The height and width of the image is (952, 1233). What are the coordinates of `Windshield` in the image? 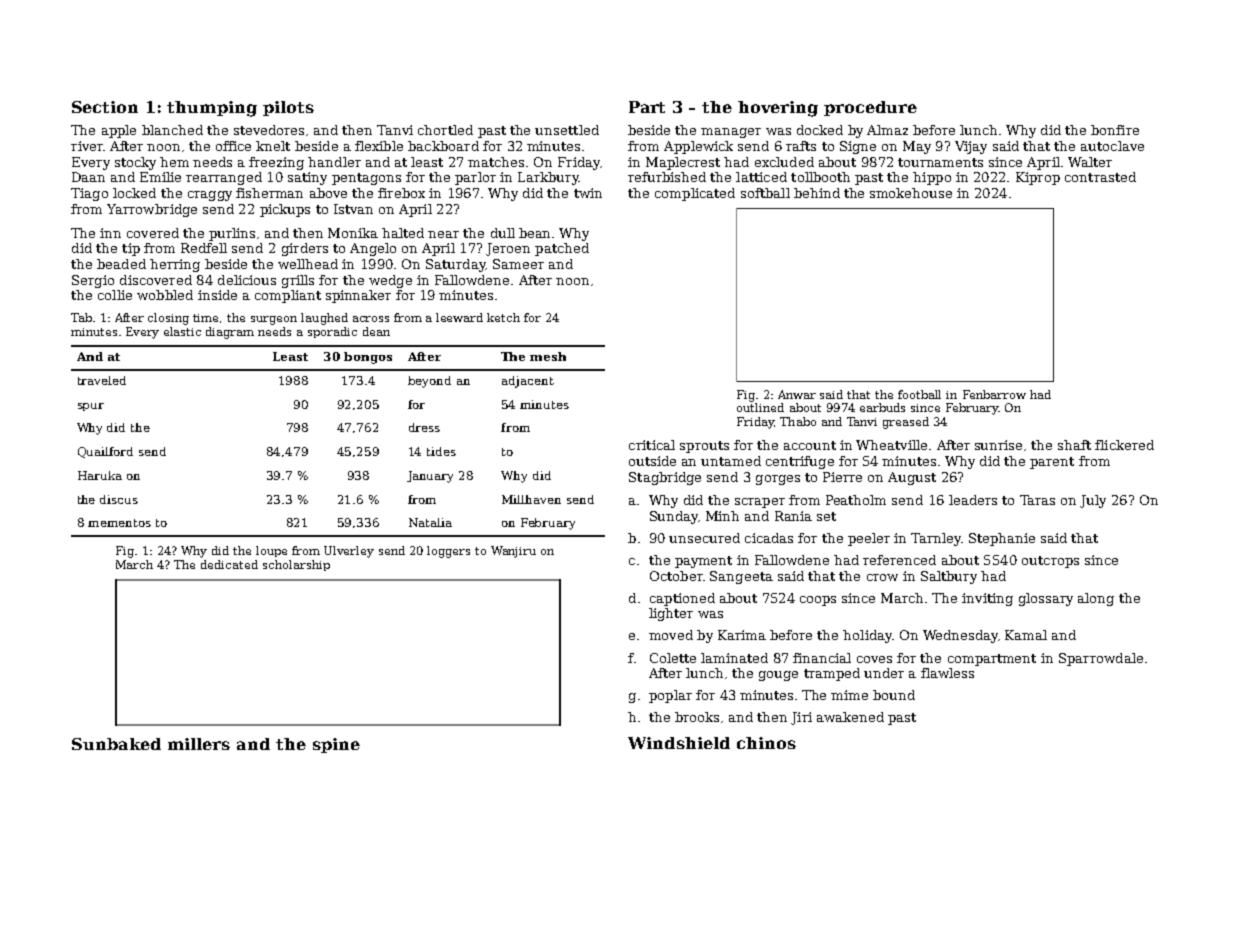 It's located at (679, 743).
